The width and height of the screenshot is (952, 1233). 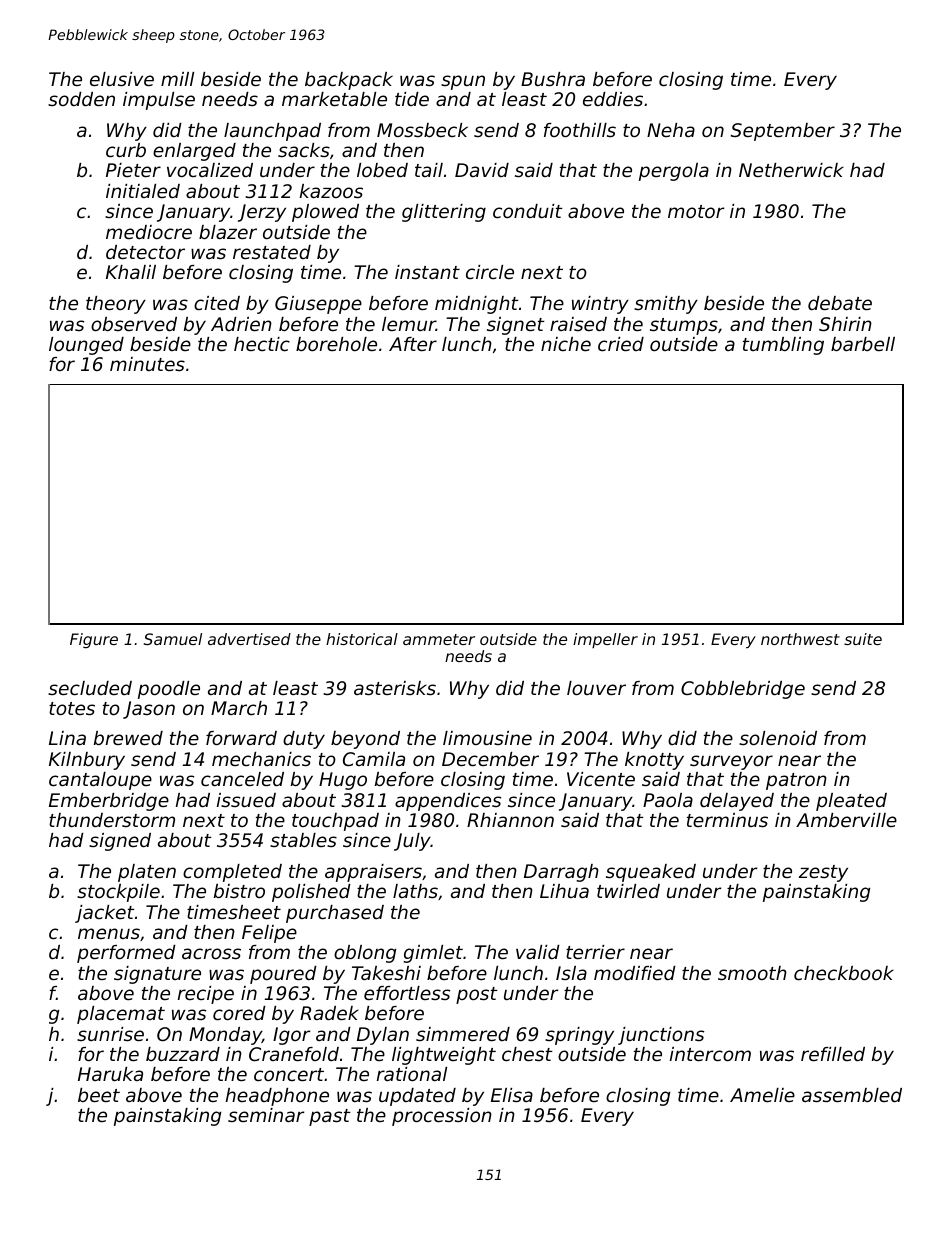 What do you see at coordinates (122, 79) in the screenshot?
I see `elusive` at bounding box center [122, 79].
